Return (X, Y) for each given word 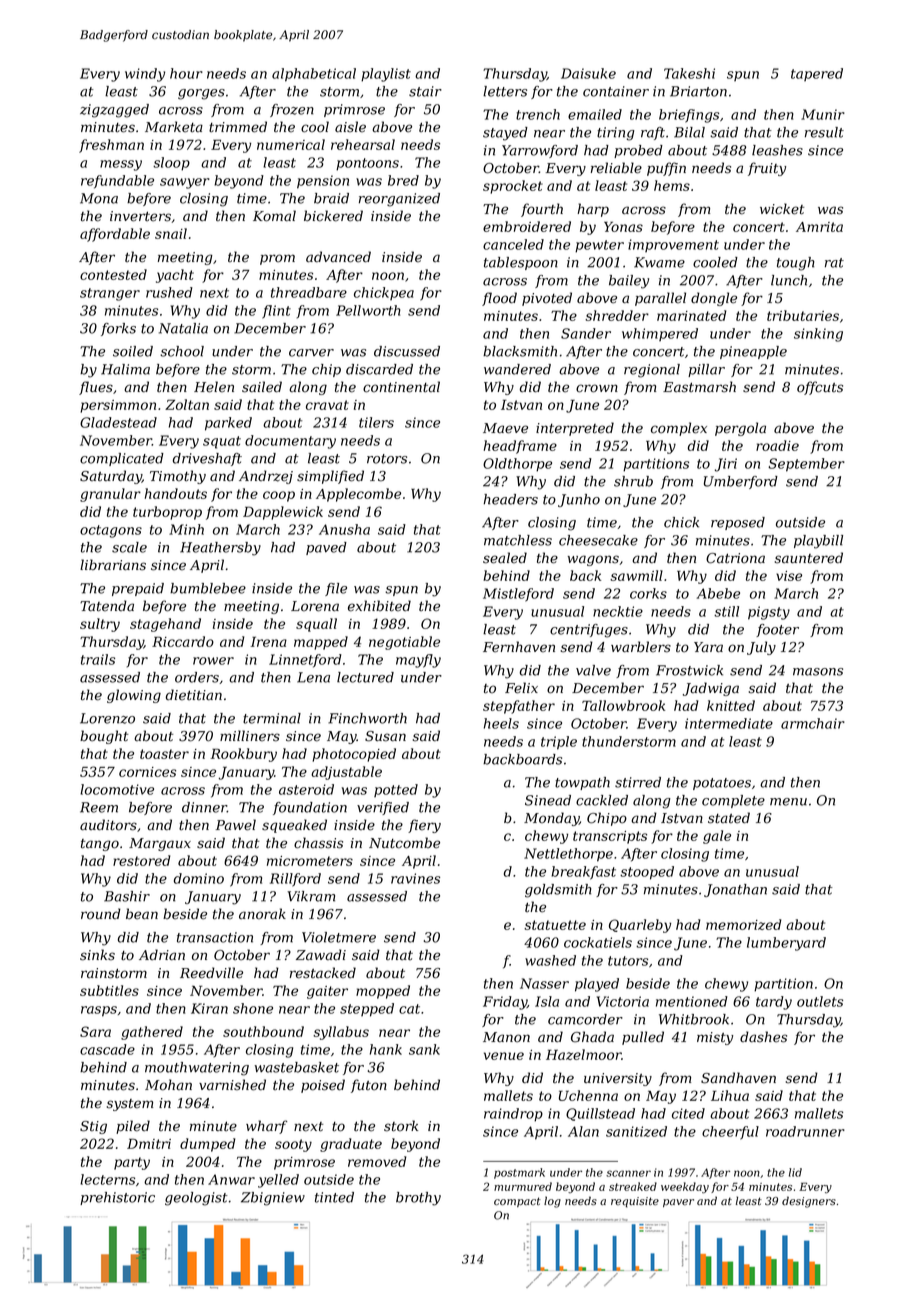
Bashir (127, 896)
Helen (214, 387)
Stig (93, 1127)
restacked (323, 973)
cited (688, 1113)
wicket (782, 209)
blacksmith (520, 351)
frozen (292, 110)
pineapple (753, 352)
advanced (338, 257)
